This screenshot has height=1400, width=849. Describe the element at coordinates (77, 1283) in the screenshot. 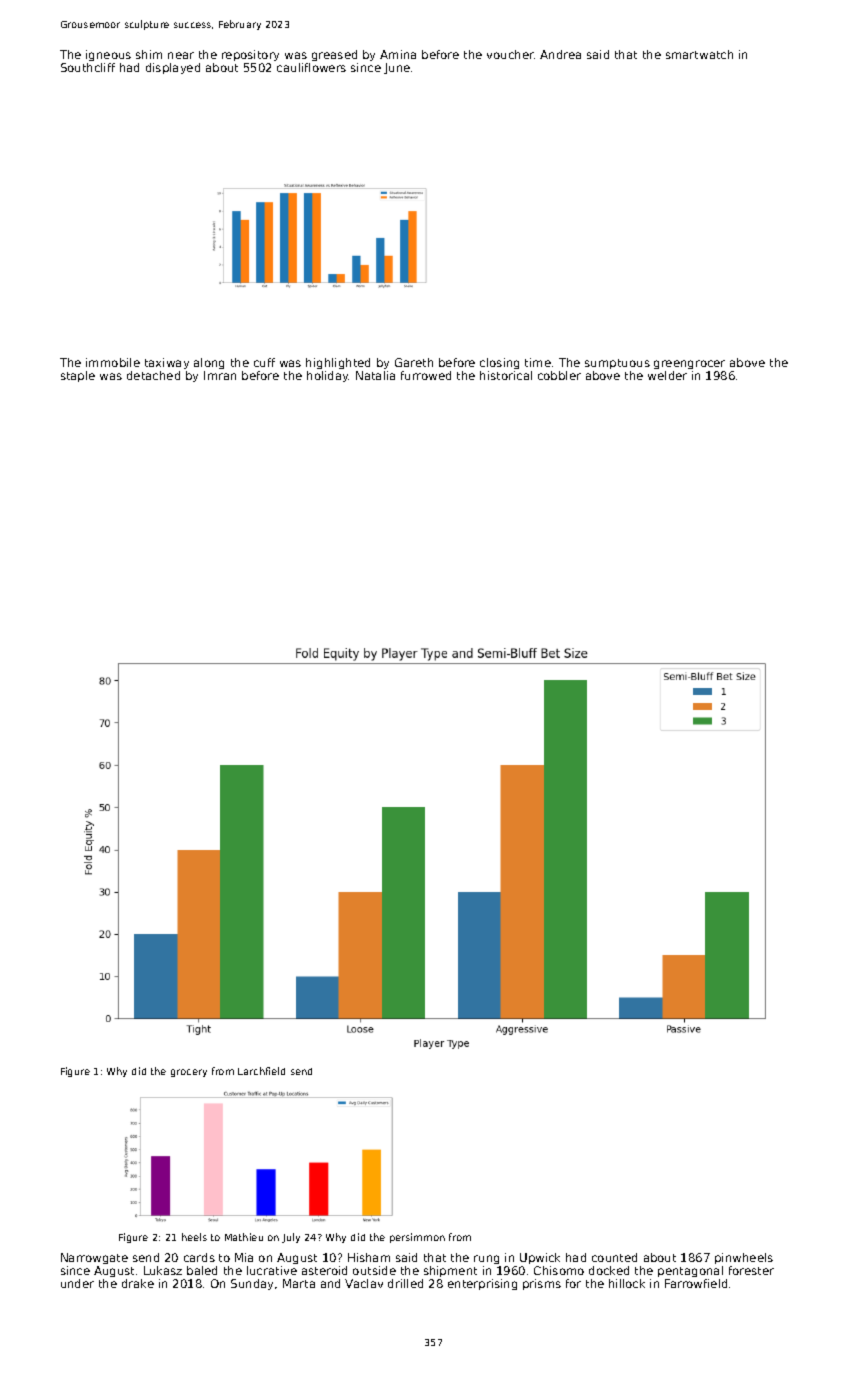

I see `under` at that location.
